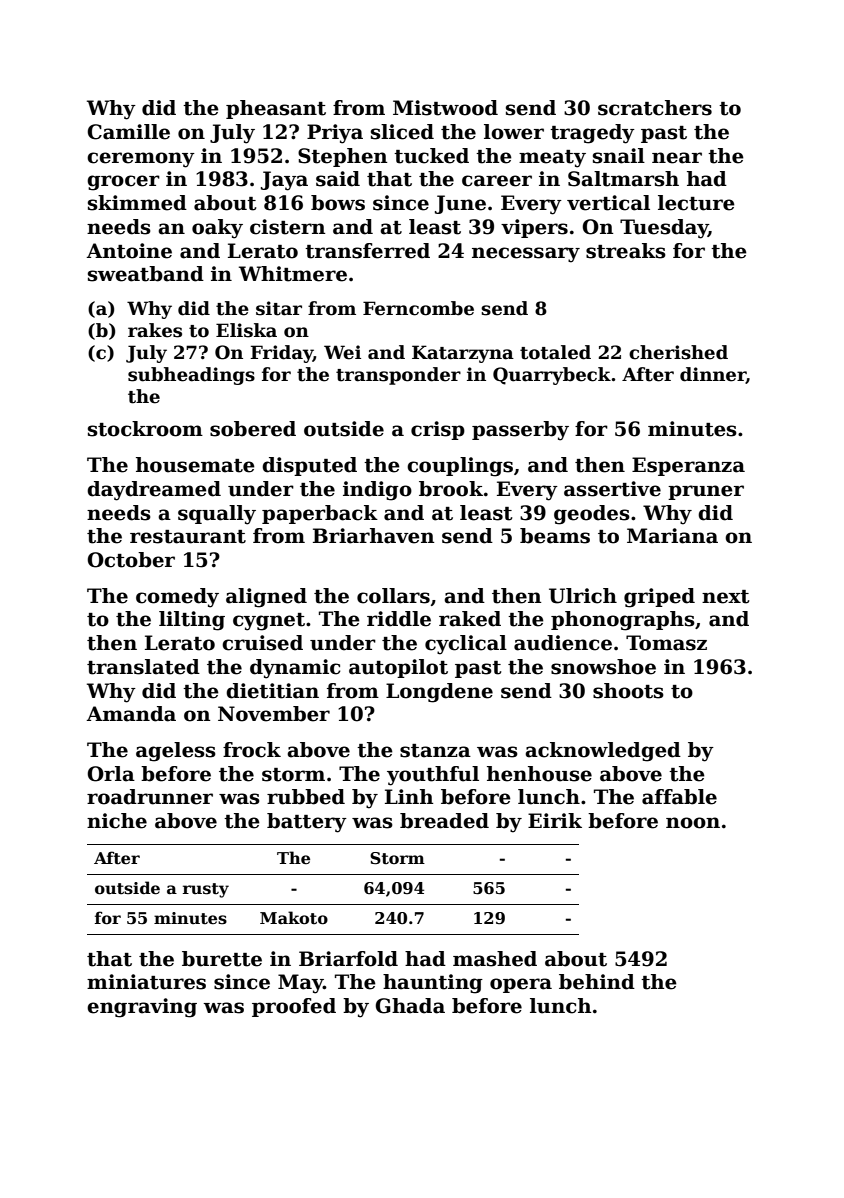 The image size is (844, 1198). What do you see at coordinates (726, 597) in the image?
I see `next` at bounding box center [726, 597].
